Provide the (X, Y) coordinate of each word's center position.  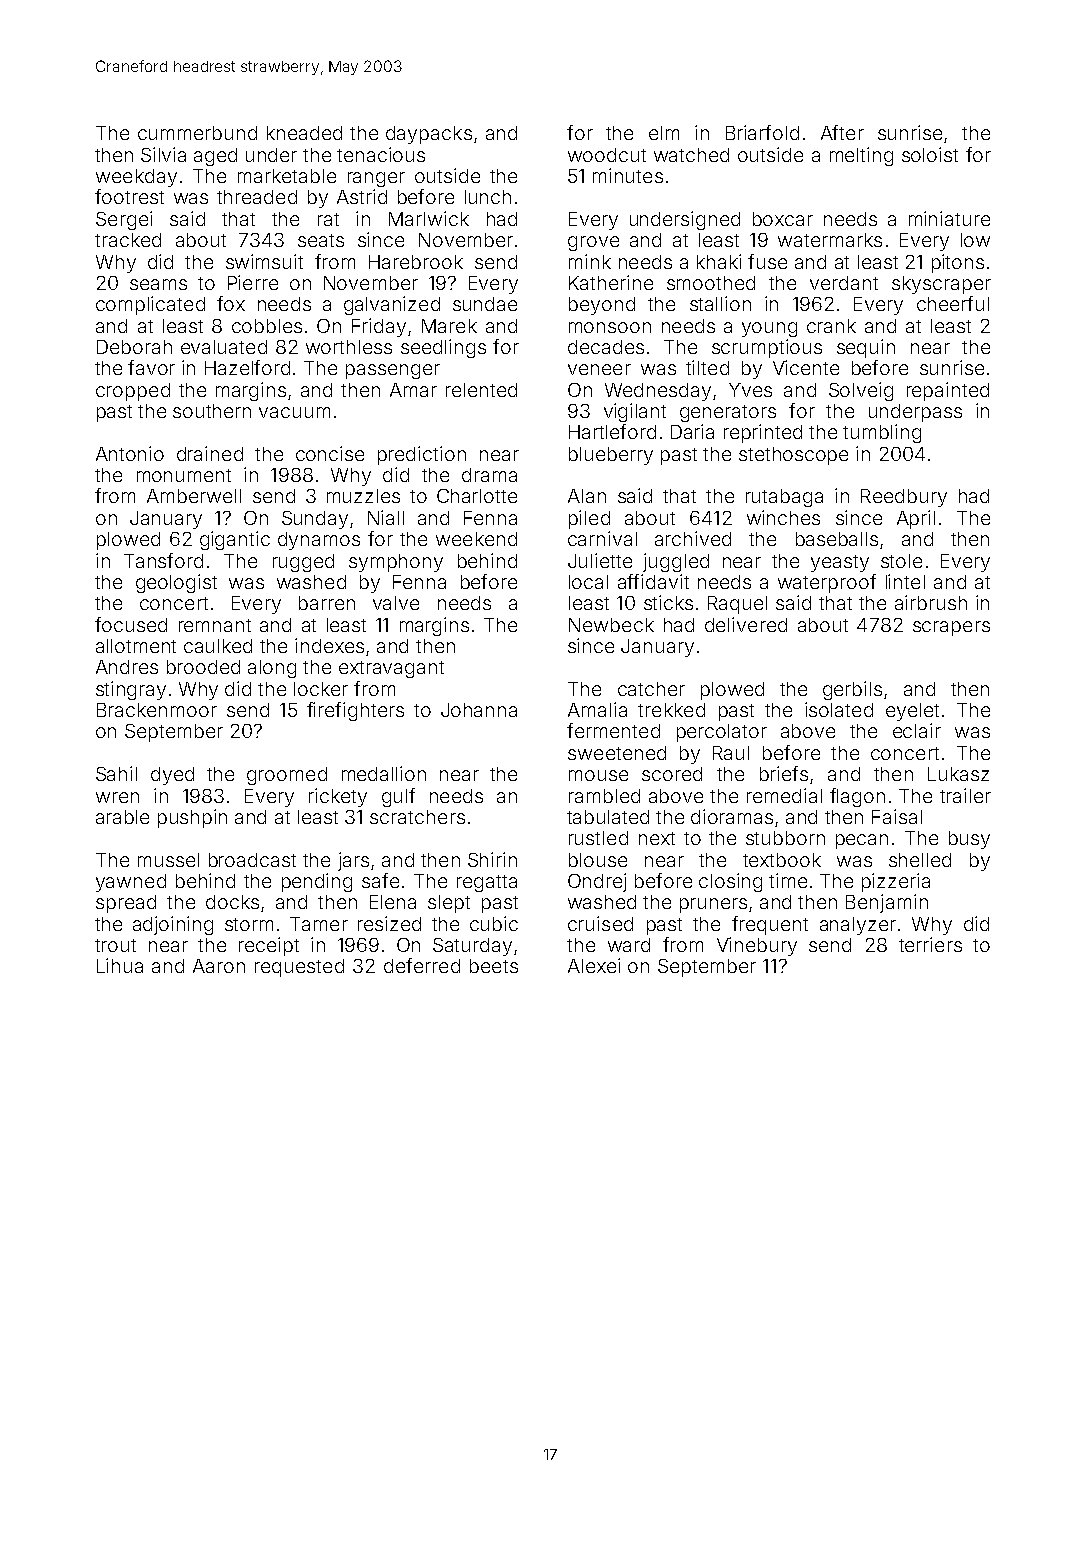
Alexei (594, 965)
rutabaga (784, 498)
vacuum (294, 412)
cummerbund (197, 133)
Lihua (120, 965)
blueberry (611, 456)
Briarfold (762, 132)
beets (494, 966)
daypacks (429, 135)
